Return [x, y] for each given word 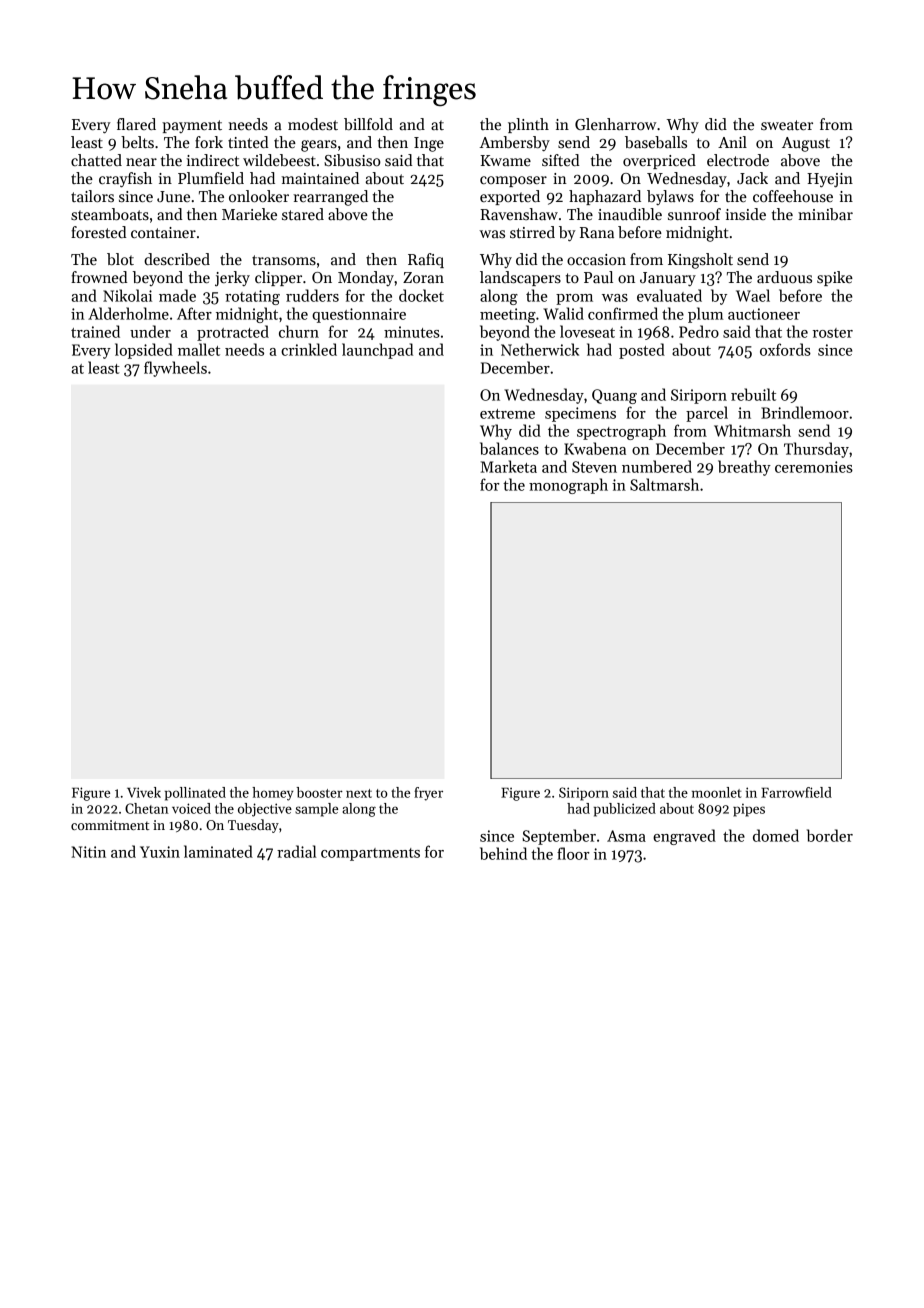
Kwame [505, 160]
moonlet [716, 792]
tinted [248, 142]
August [806, 144]
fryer [428, 794]
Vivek [144, 792]
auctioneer [764, 314]
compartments [370, 854]
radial [296, 851]
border [830, 835]
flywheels [175, 369]
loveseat [587, 331]
